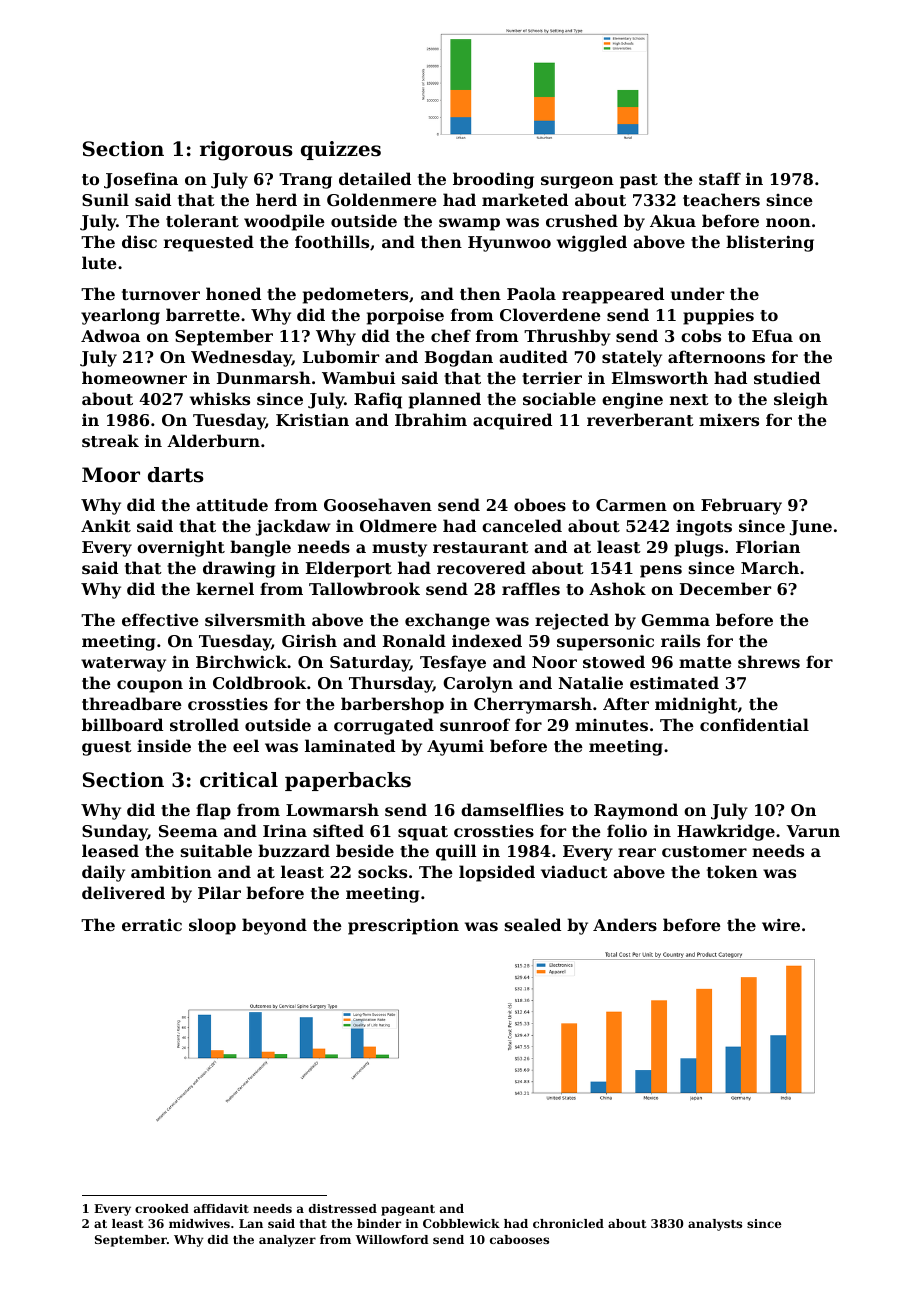 The height and width of the screenshot is (1314, 924). Describe the element at coordinates (533, 924) in the screenshot. I see `sealed` at that location.
